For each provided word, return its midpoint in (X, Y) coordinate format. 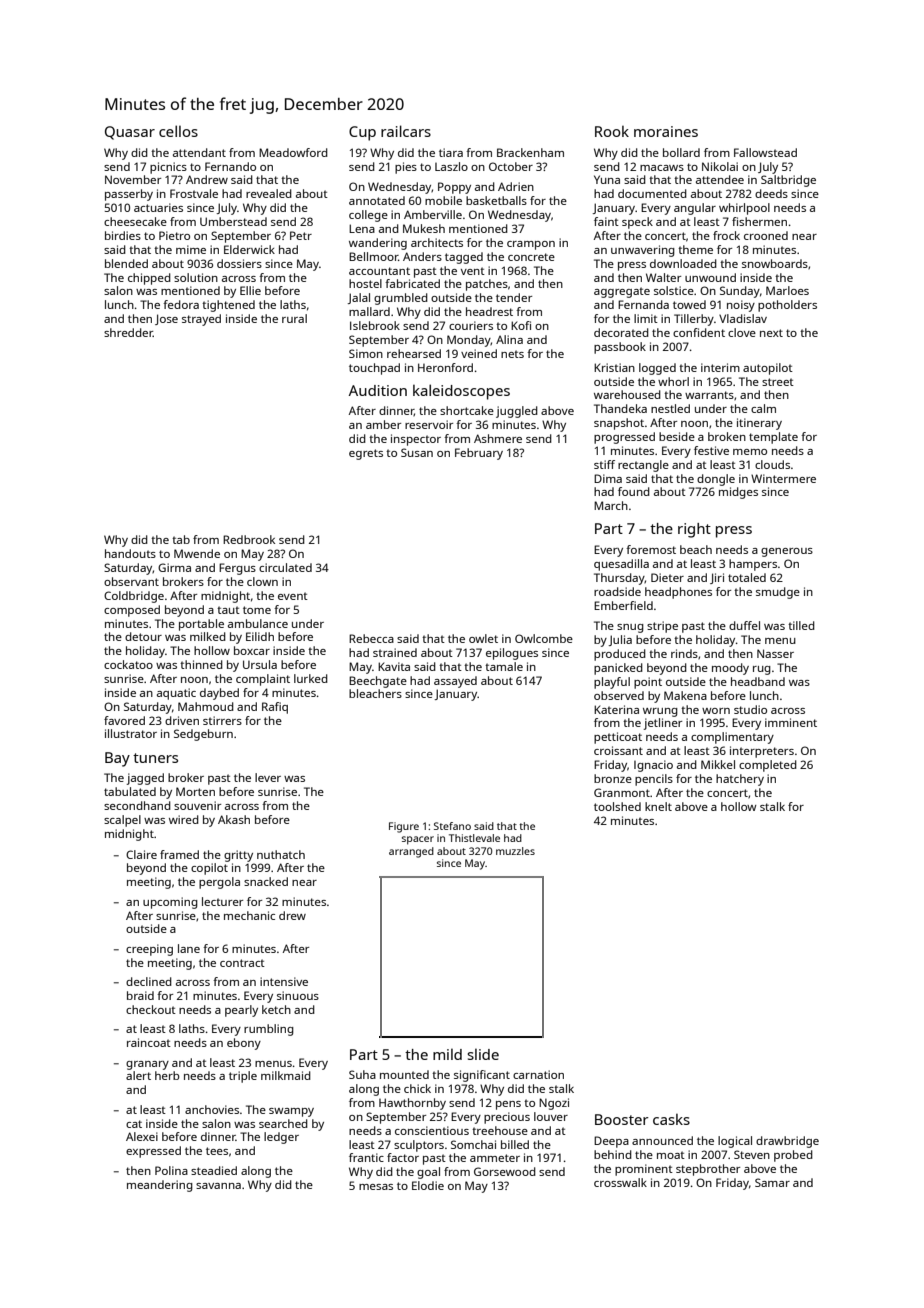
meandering (160, 1186)
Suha (362, 1074)
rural (294, 318)
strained (395, 652)
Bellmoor (373, 256)
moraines (666, 131)
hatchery (740, 780)
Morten (195, 791)
